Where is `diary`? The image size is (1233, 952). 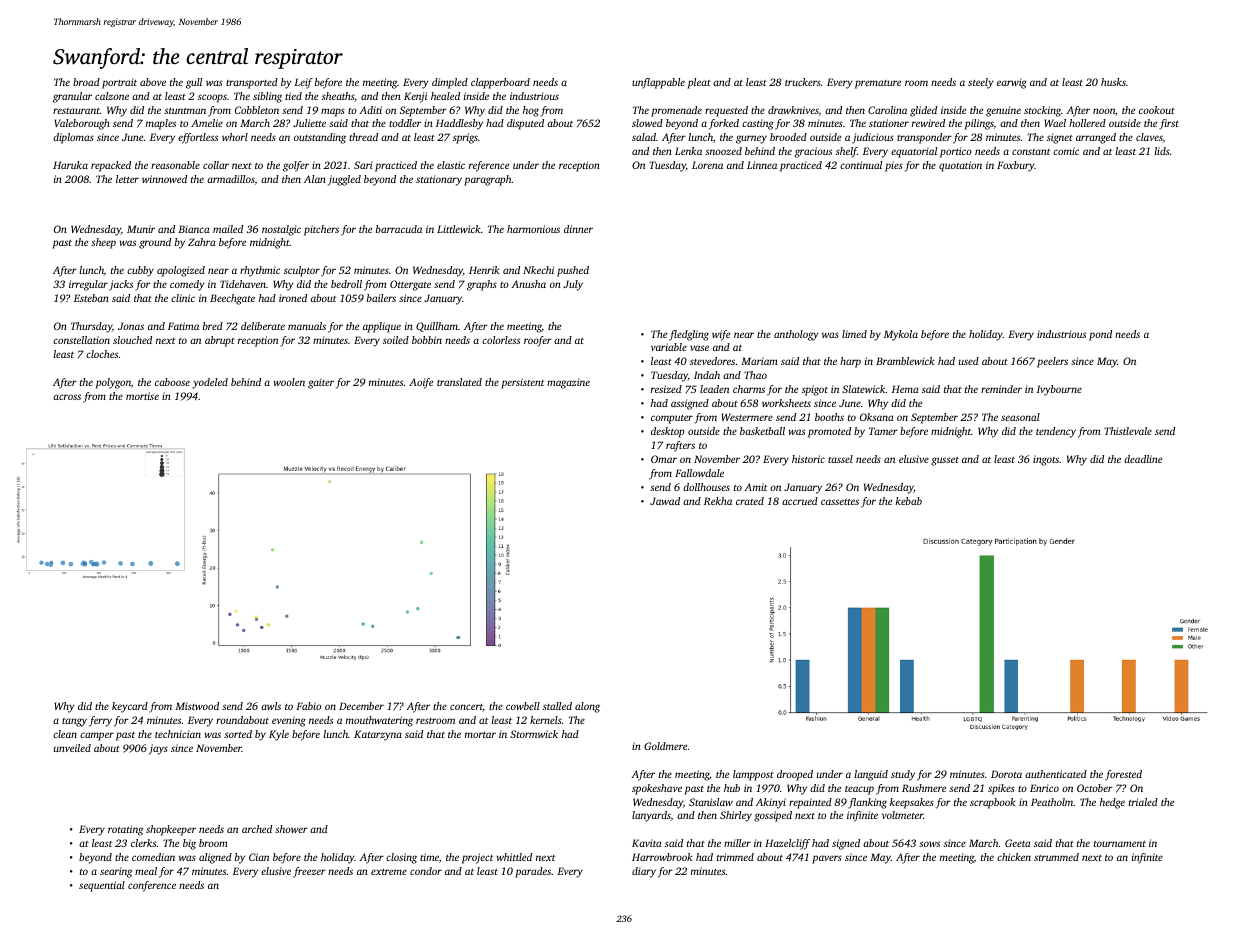 diary is located at coordinates (644, 872).
